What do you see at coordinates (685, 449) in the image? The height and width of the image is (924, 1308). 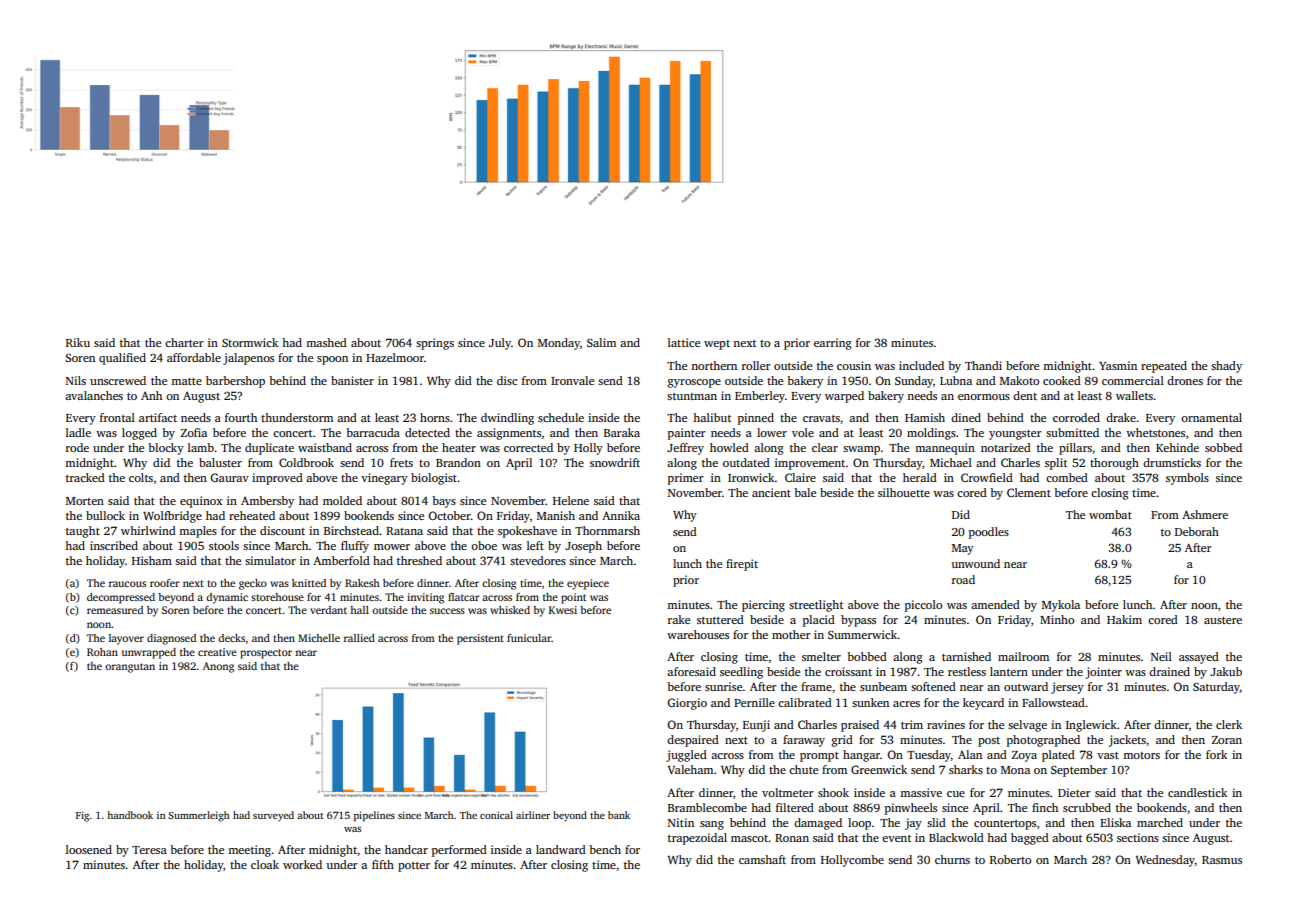 I see `Jeffrey` at bounding box center [685, 449].
